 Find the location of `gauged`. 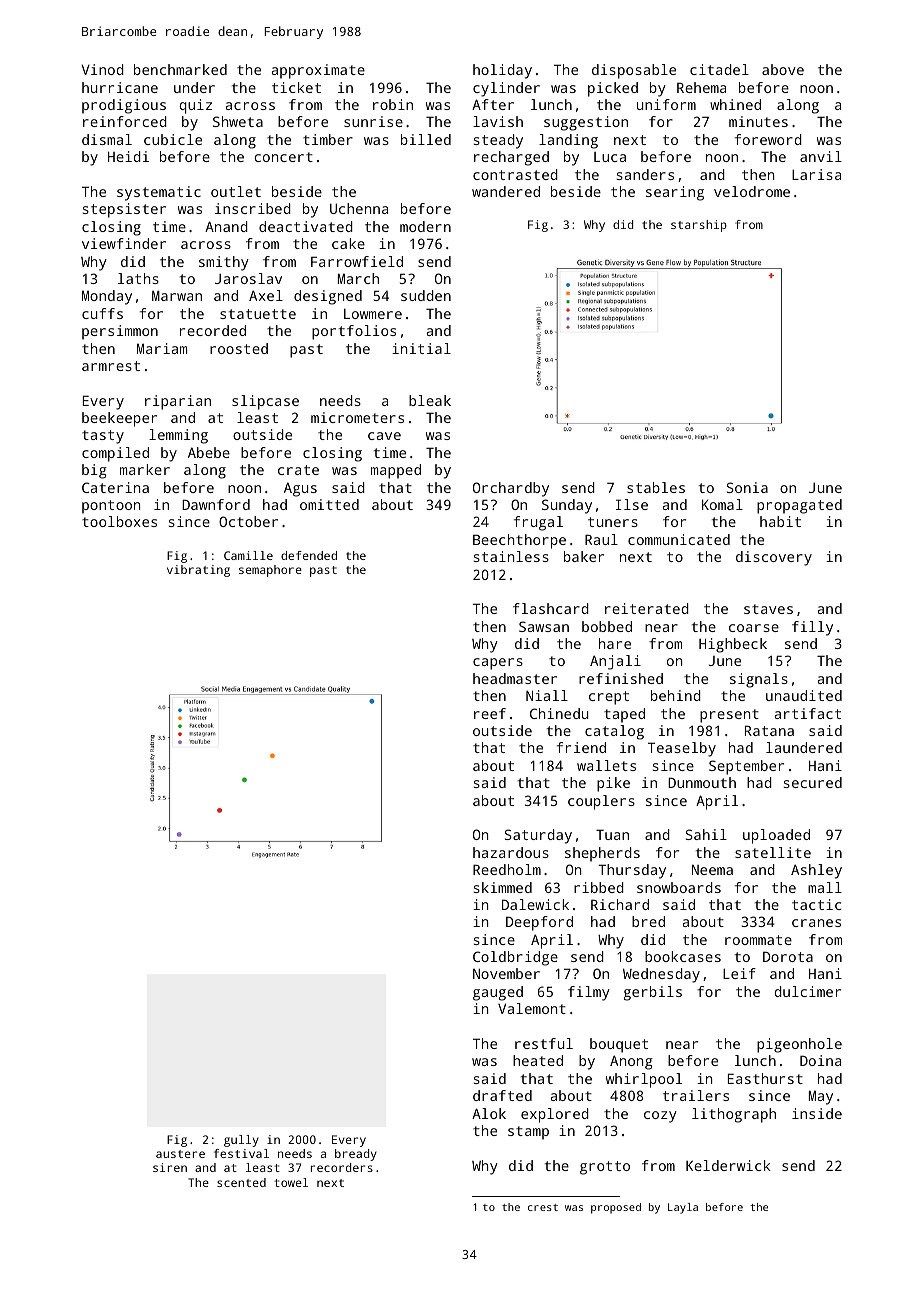

gauged is located at coordinates (498, 993).
